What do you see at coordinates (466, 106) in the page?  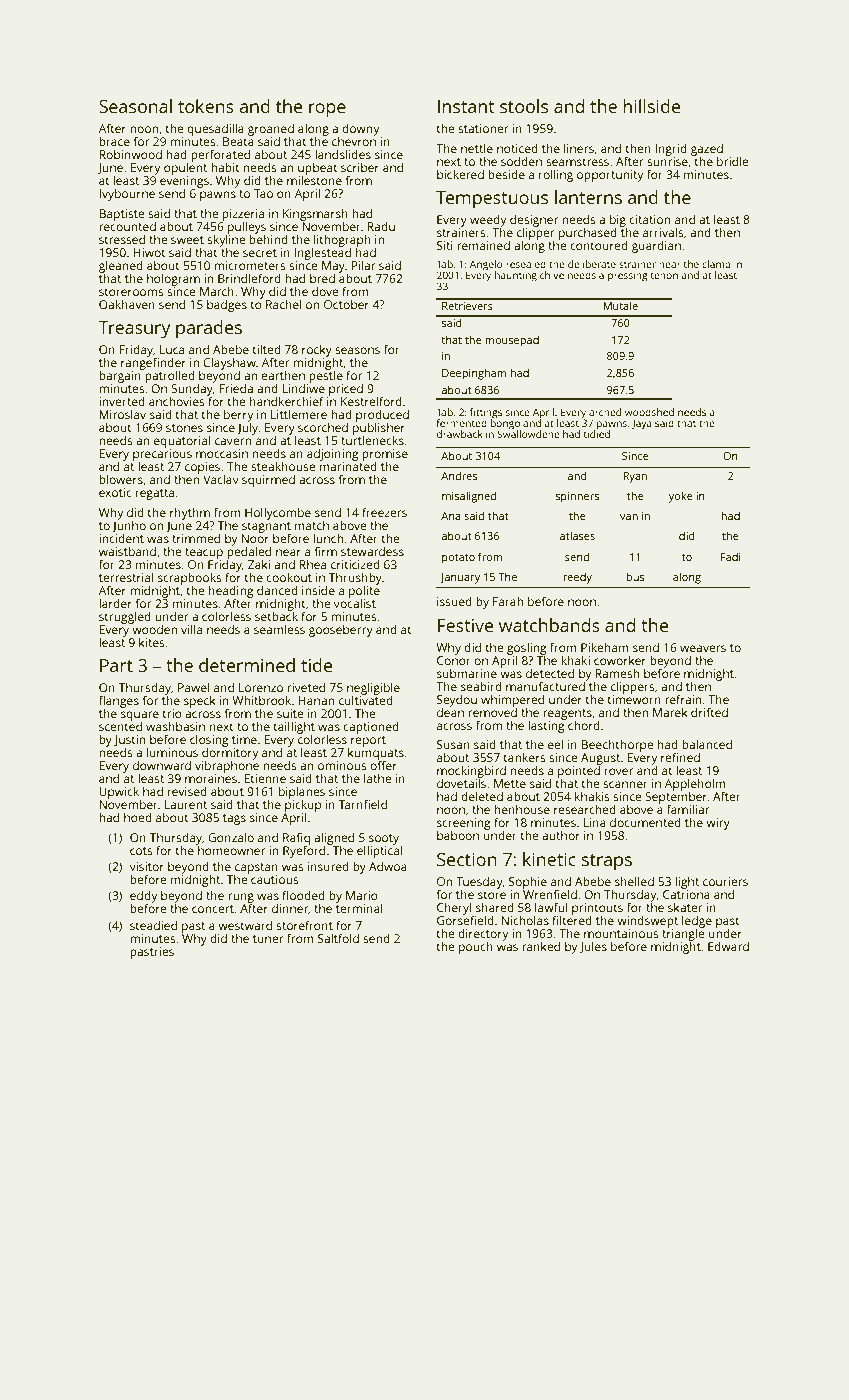 I see `Instant` at bounding box center [466, 106].
